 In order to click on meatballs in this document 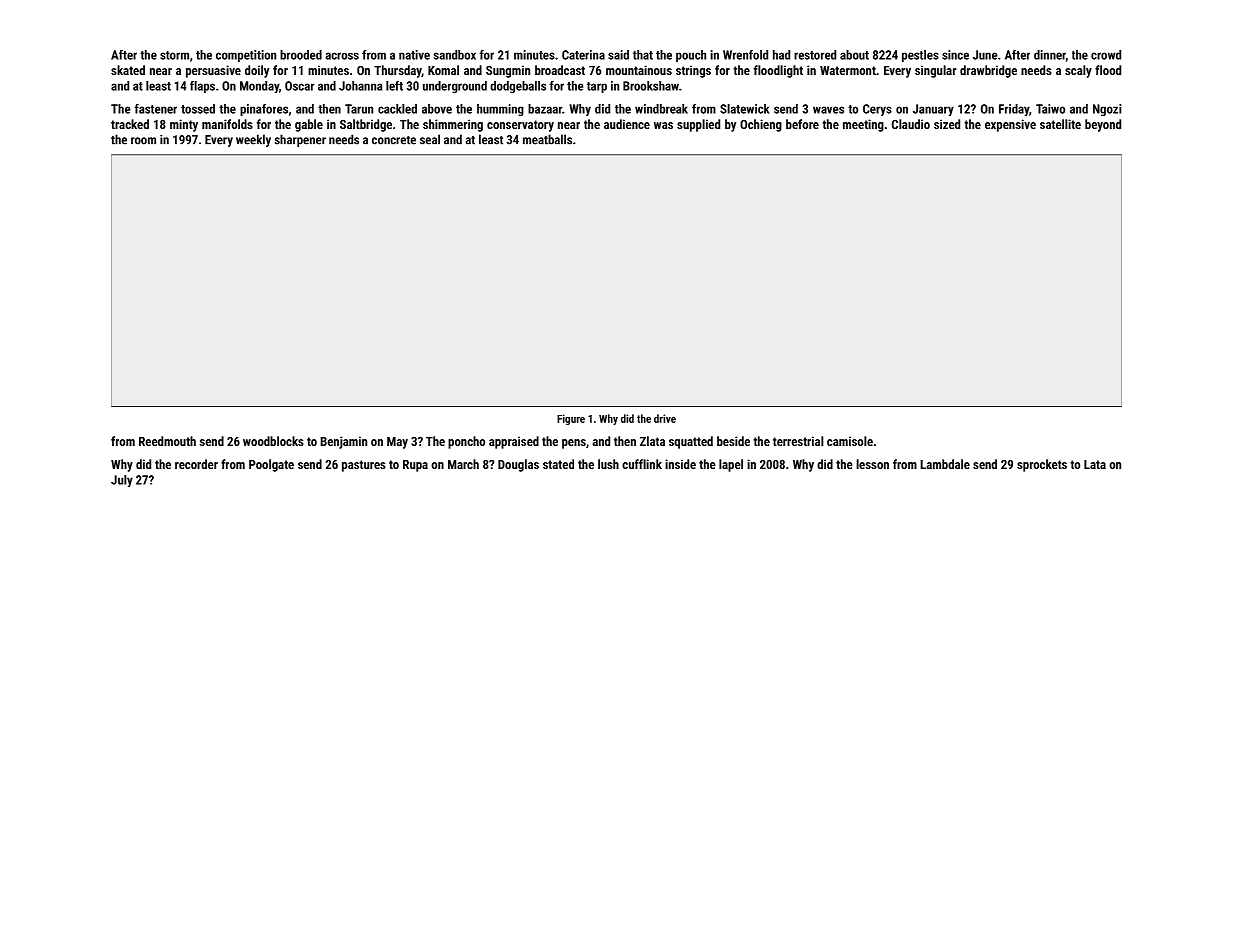, I will do `click(547, 139)`.
